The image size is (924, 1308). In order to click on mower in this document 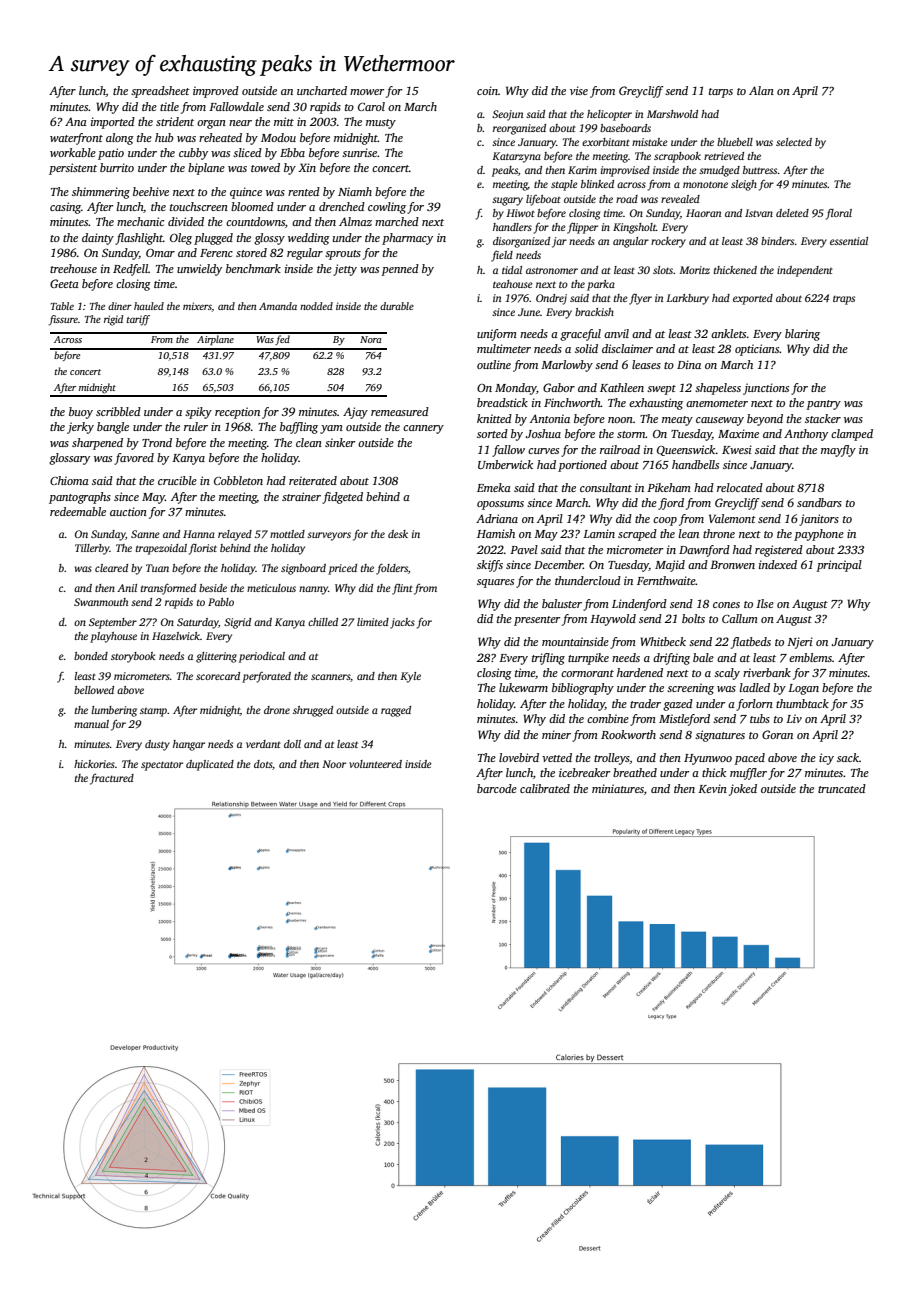, I will do `click(367, 92)`.
